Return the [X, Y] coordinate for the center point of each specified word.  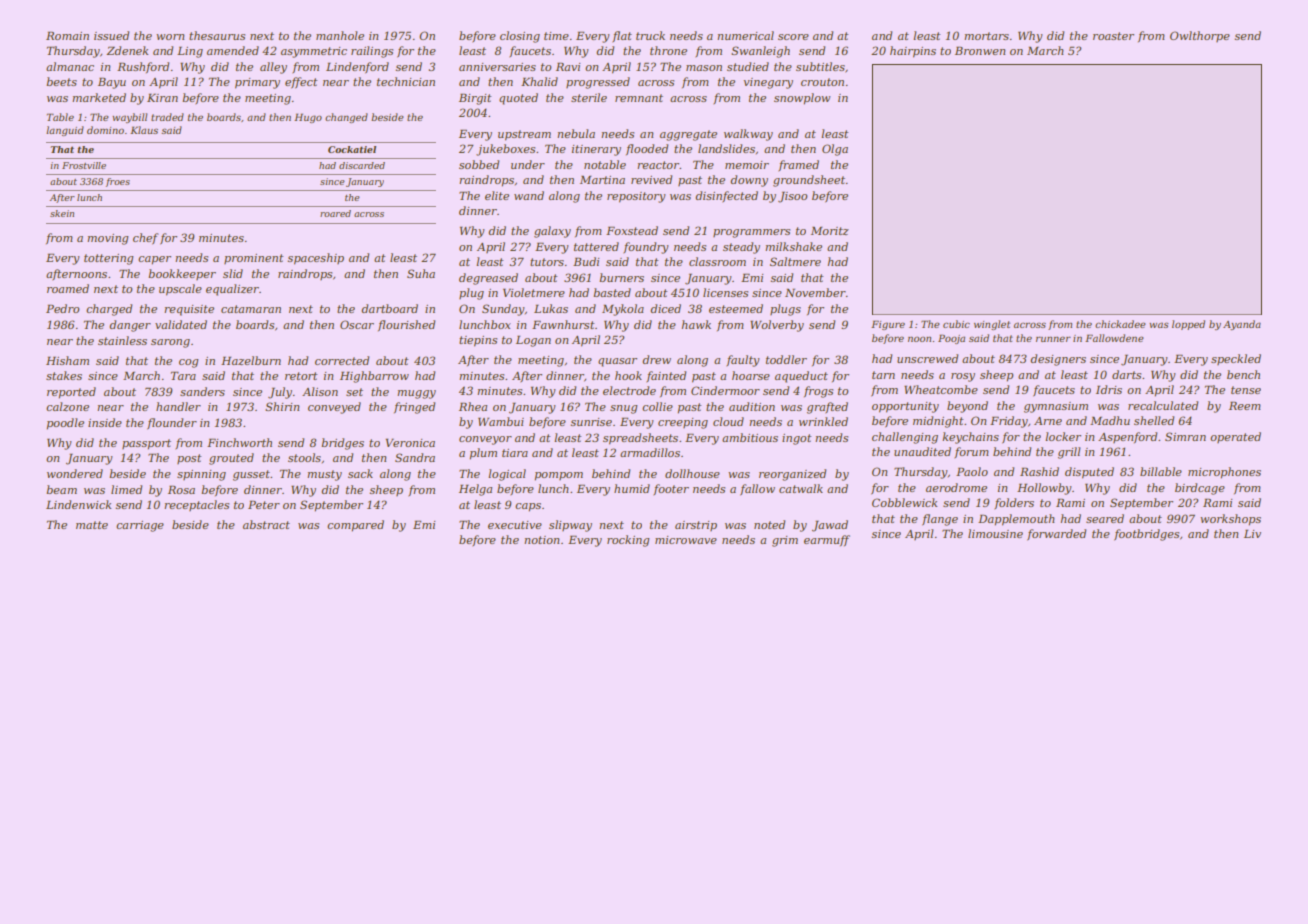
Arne [1048, 421]
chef [146, 239]
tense [1246, 390]
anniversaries [497, 67]
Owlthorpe [1200, 36]
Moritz [830, 231]
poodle [65, 424]
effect [301, 83]
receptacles [196, 505]
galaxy [552, 232]
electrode [629, 390]
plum [483, 454]
